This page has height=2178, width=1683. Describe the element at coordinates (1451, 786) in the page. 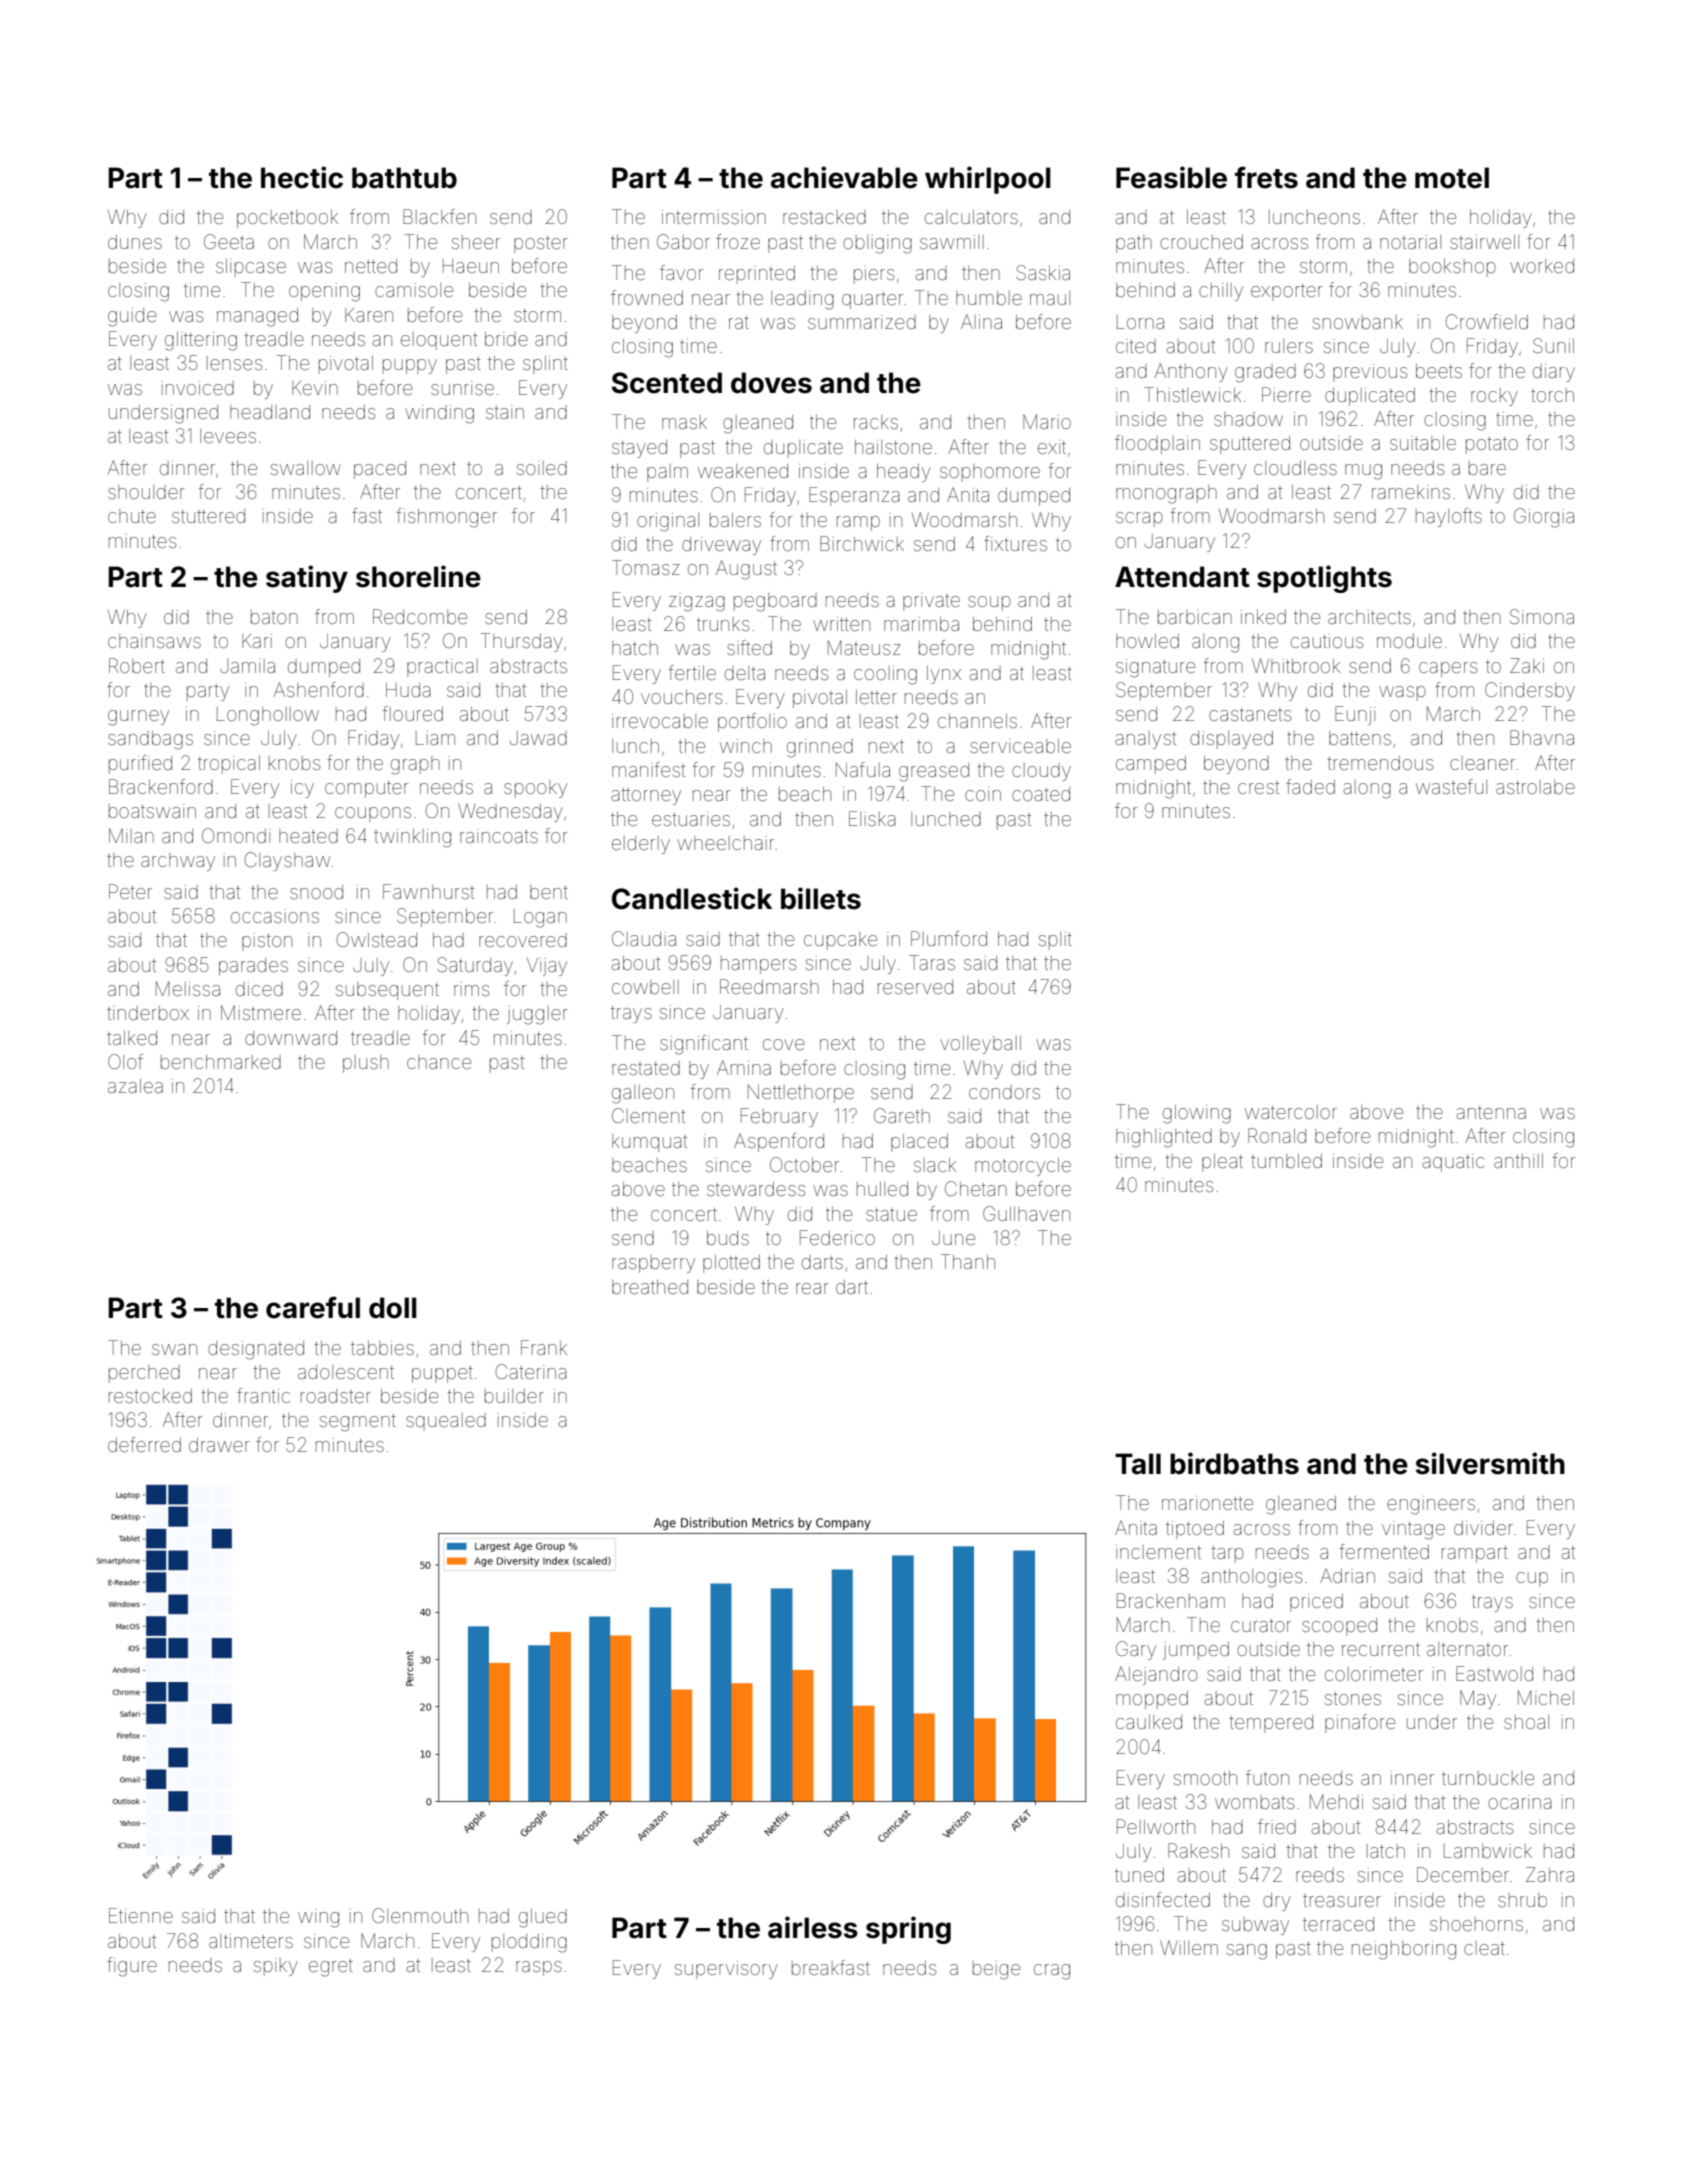

I see `wasteful` at that location.
